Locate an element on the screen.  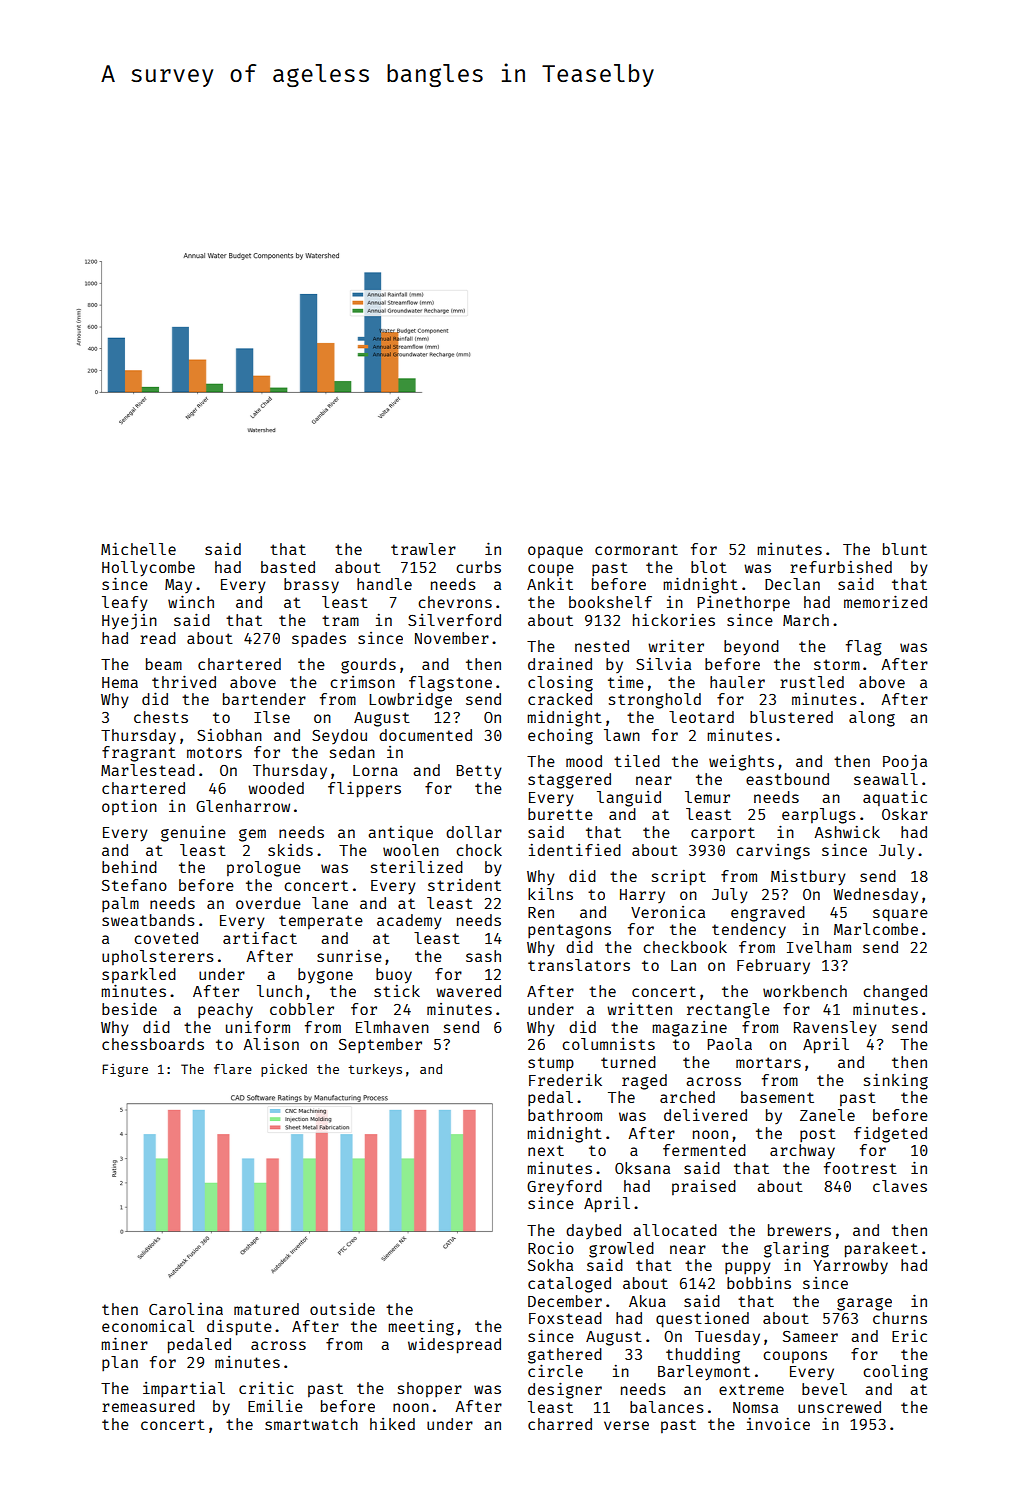
thudding is located at coordinates (703, 1356).
